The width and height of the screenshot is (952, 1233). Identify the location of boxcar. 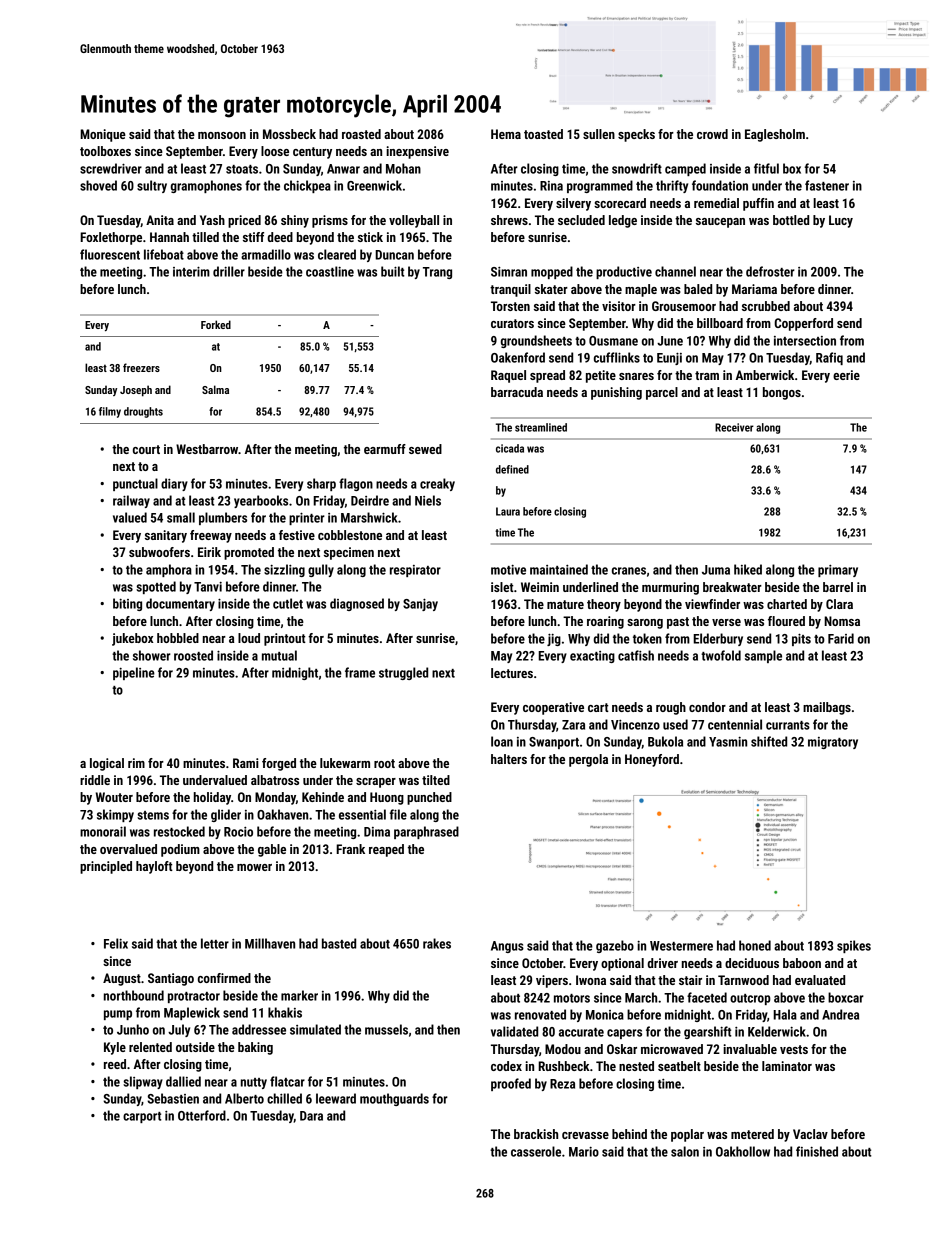
(846, 997).
